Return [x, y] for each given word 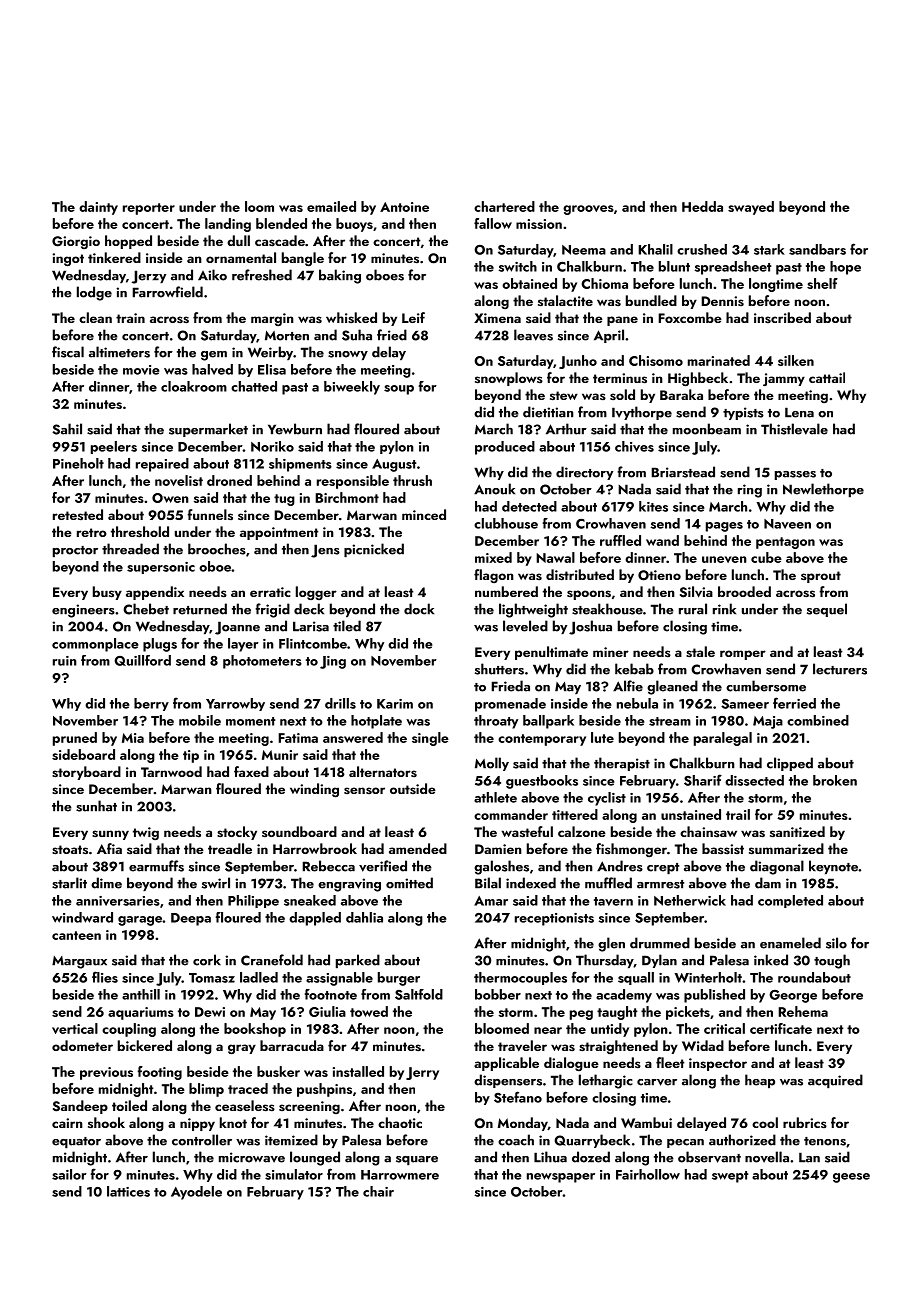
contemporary [542, 740]
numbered [506, 591]
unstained [691, 814]
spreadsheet [733, 268]
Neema [584, 250]
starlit [69, 883]
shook [106, 1123]
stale [700, 652]
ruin [65, 661]
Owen [170, 498]
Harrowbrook [315, 848]
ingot [68, 259]
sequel [827, 610]
